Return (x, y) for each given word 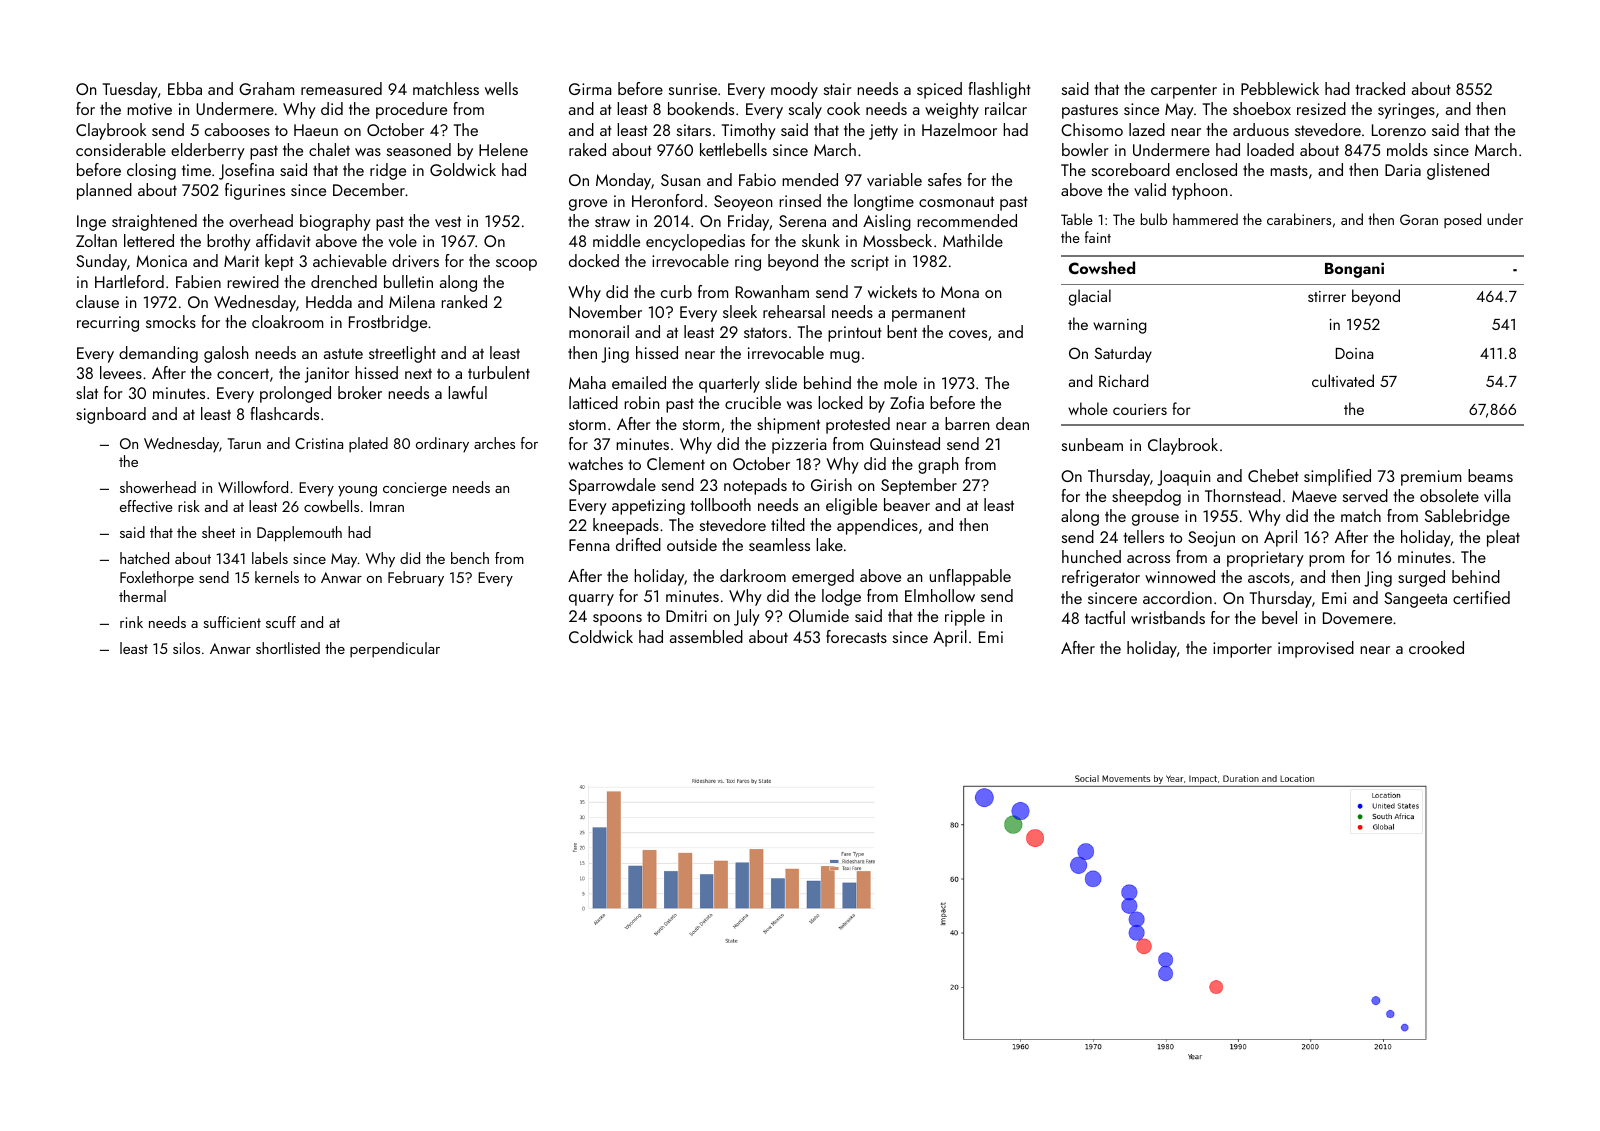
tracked (1380, 88)
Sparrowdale (612, 486)
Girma (590, 89)
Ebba (185, 88)
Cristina (319, 443)
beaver (907, 504)
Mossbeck (897, 240)
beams (1490, 475)
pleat (1503, 538)
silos (186, 648)
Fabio (757, 179)
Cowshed (1102, 268)
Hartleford (129, 281)
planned (104, 191)
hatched (144, 558)
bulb (1154, 219)
